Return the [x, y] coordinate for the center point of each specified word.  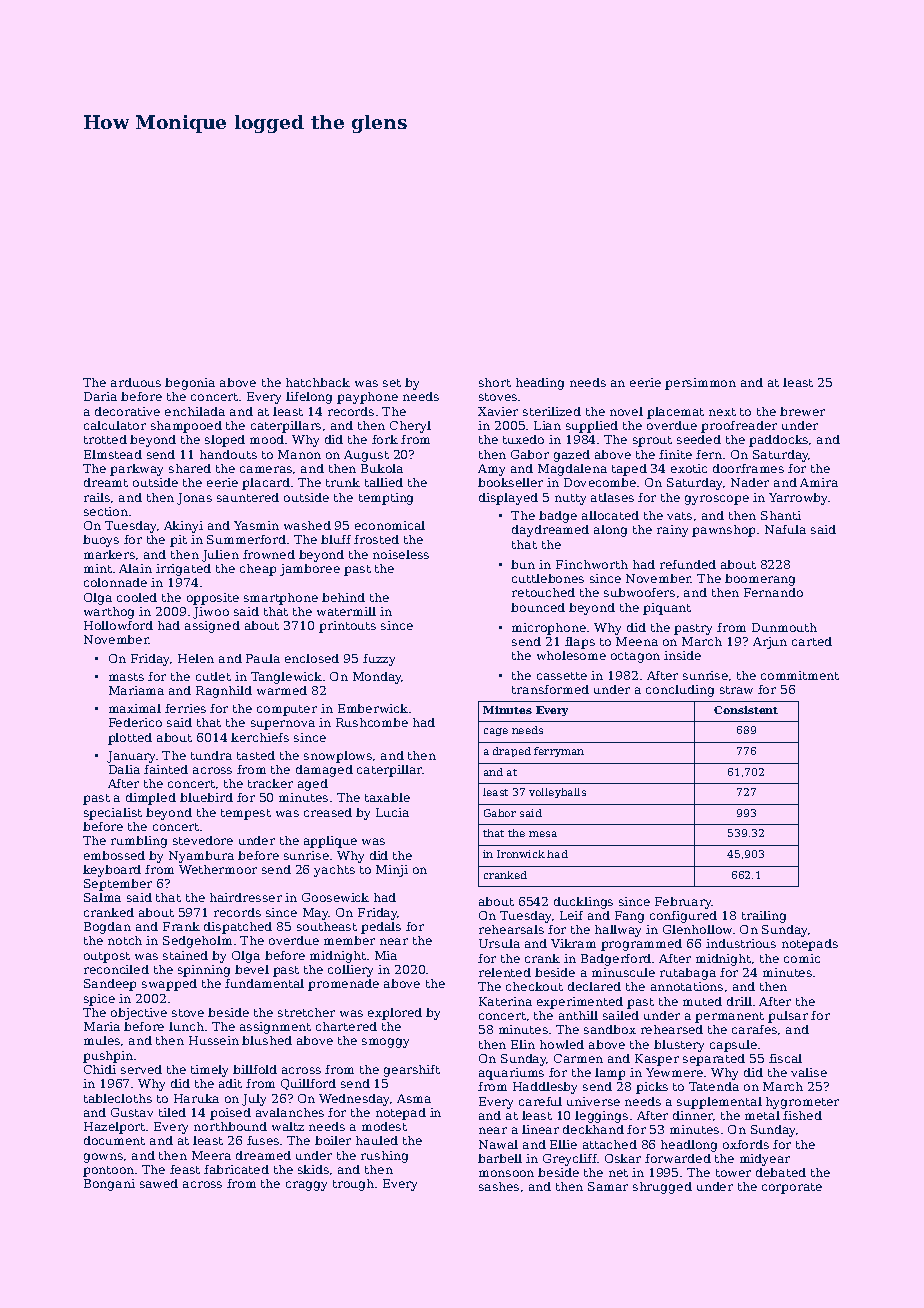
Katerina [505, 1001]
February [683, 903]
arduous [136, 382]
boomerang [760, 580]
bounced [538, 607]
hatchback [318, 382]
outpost [107, 957]
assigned [212, 627]
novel [626, 411]
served [141, 1069]
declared [594, 986]
